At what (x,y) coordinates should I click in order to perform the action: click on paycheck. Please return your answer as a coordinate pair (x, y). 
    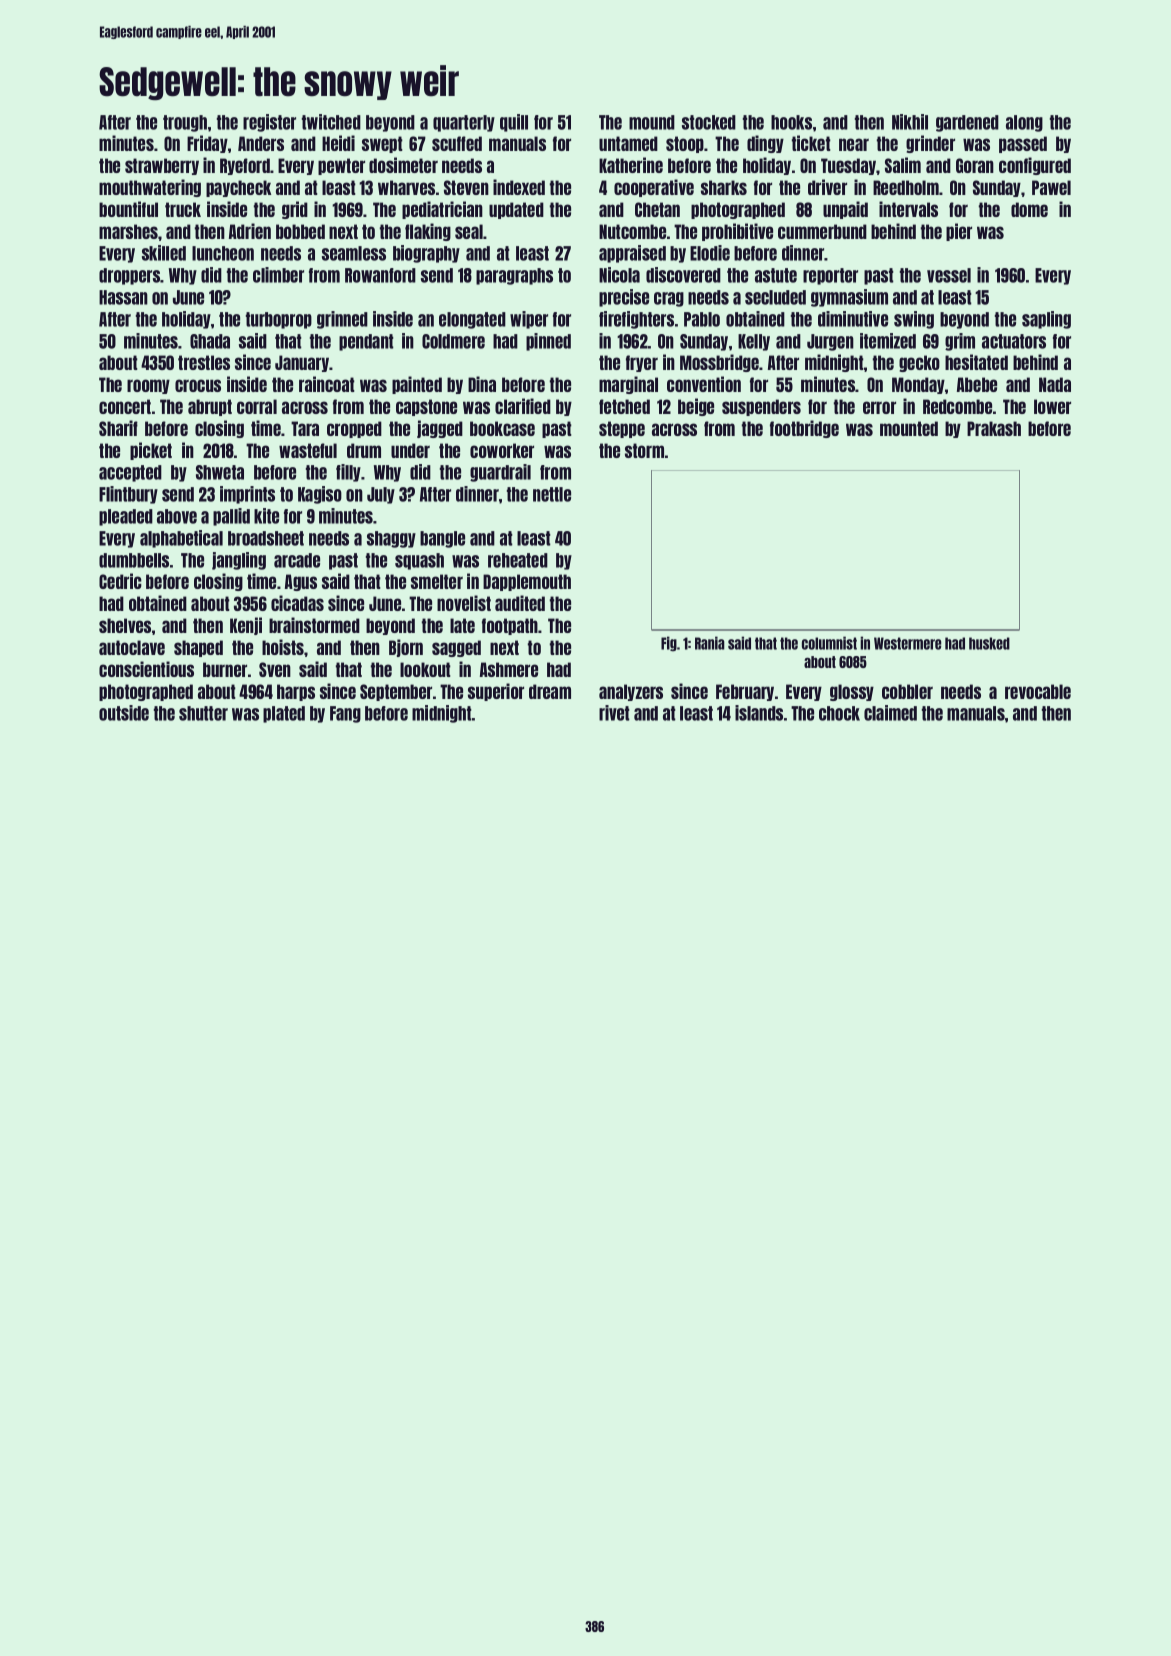
    Looking at the image, I should click on (238, 188).
